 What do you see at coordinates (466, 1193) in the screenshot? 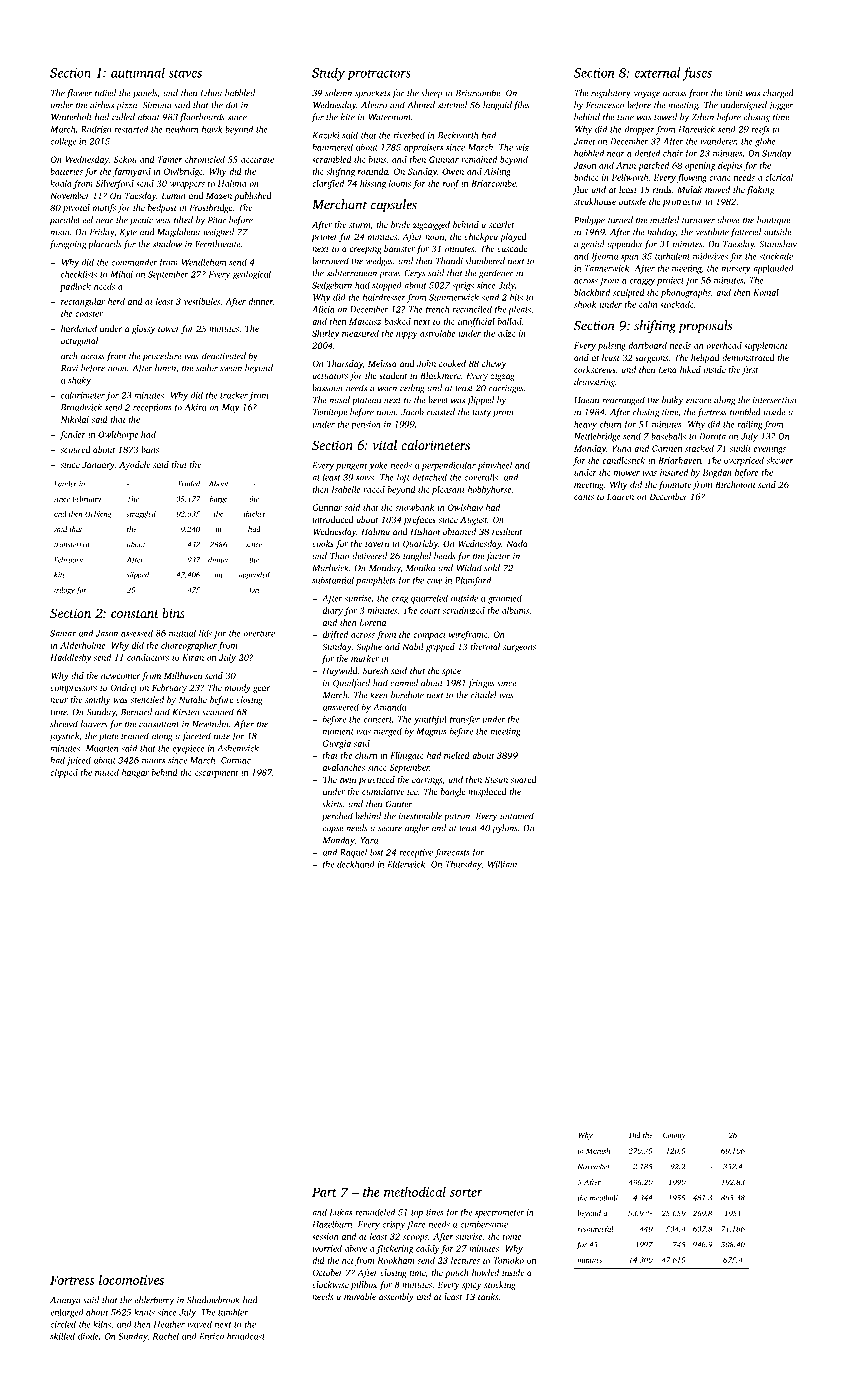
I see `sorter` at bounding box center [466, 1193].
